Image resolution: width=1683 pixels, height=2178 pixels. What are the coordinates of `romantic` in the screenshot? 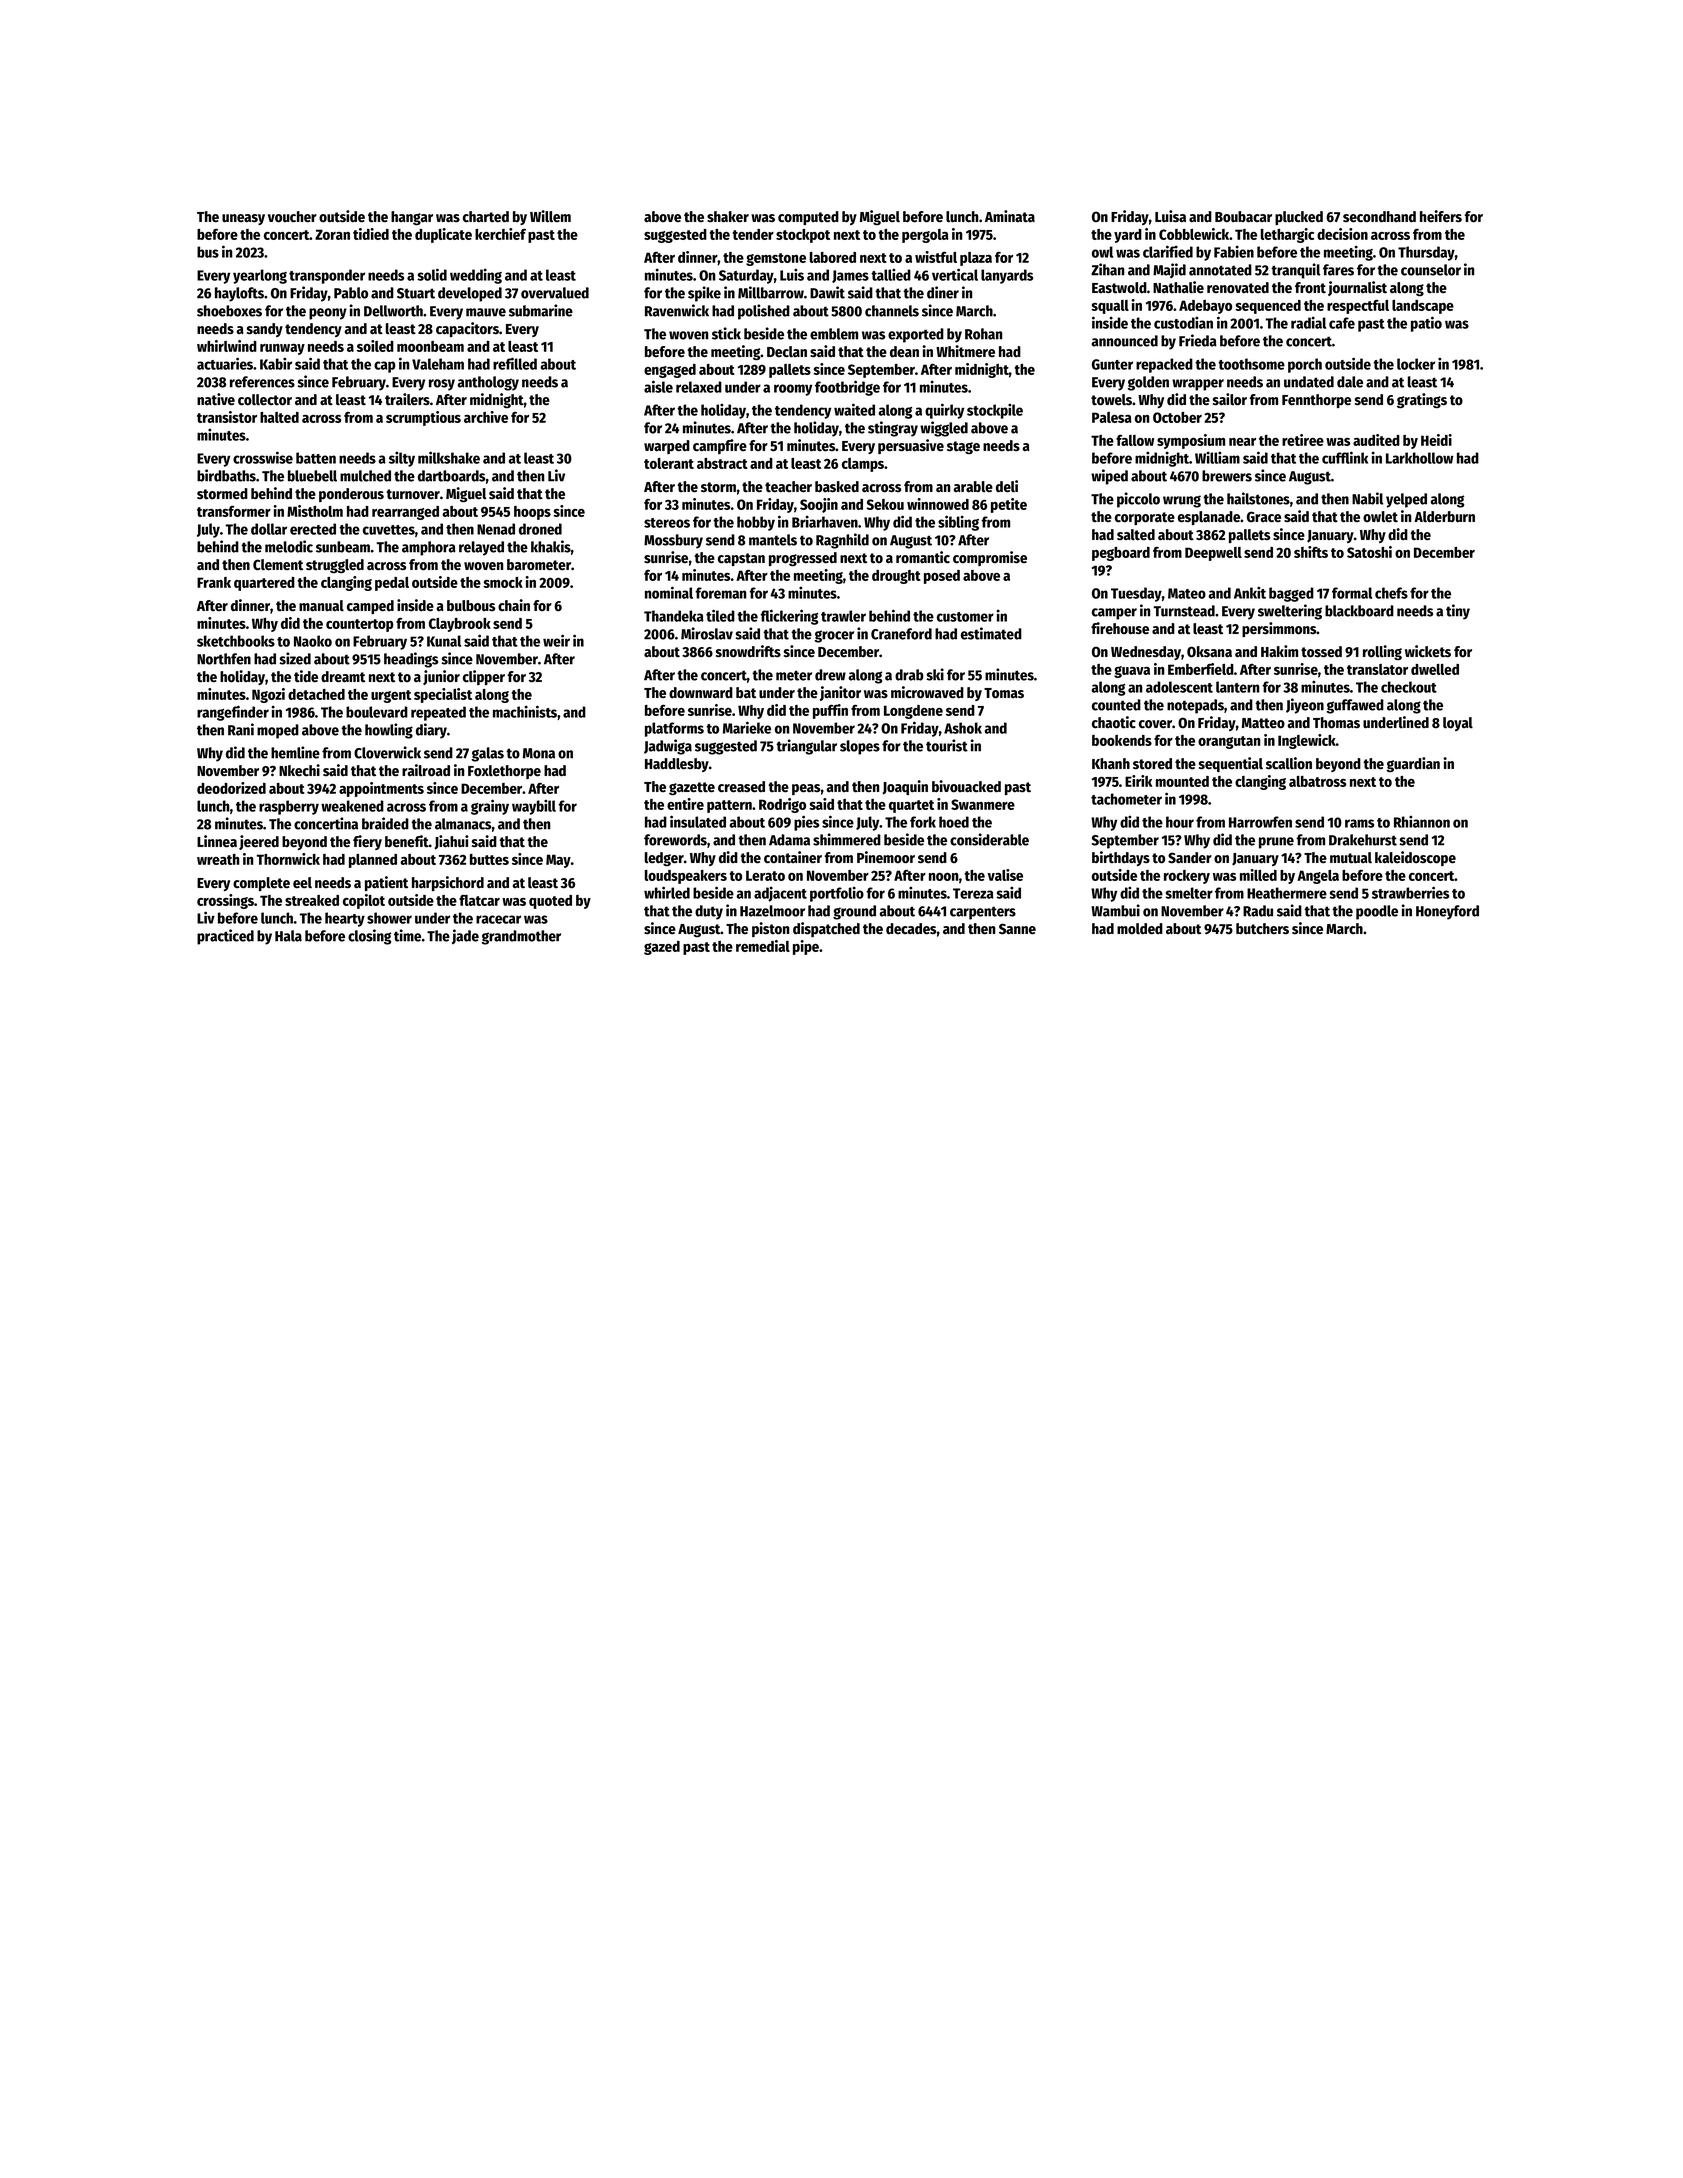 It's located at (923, 557).
